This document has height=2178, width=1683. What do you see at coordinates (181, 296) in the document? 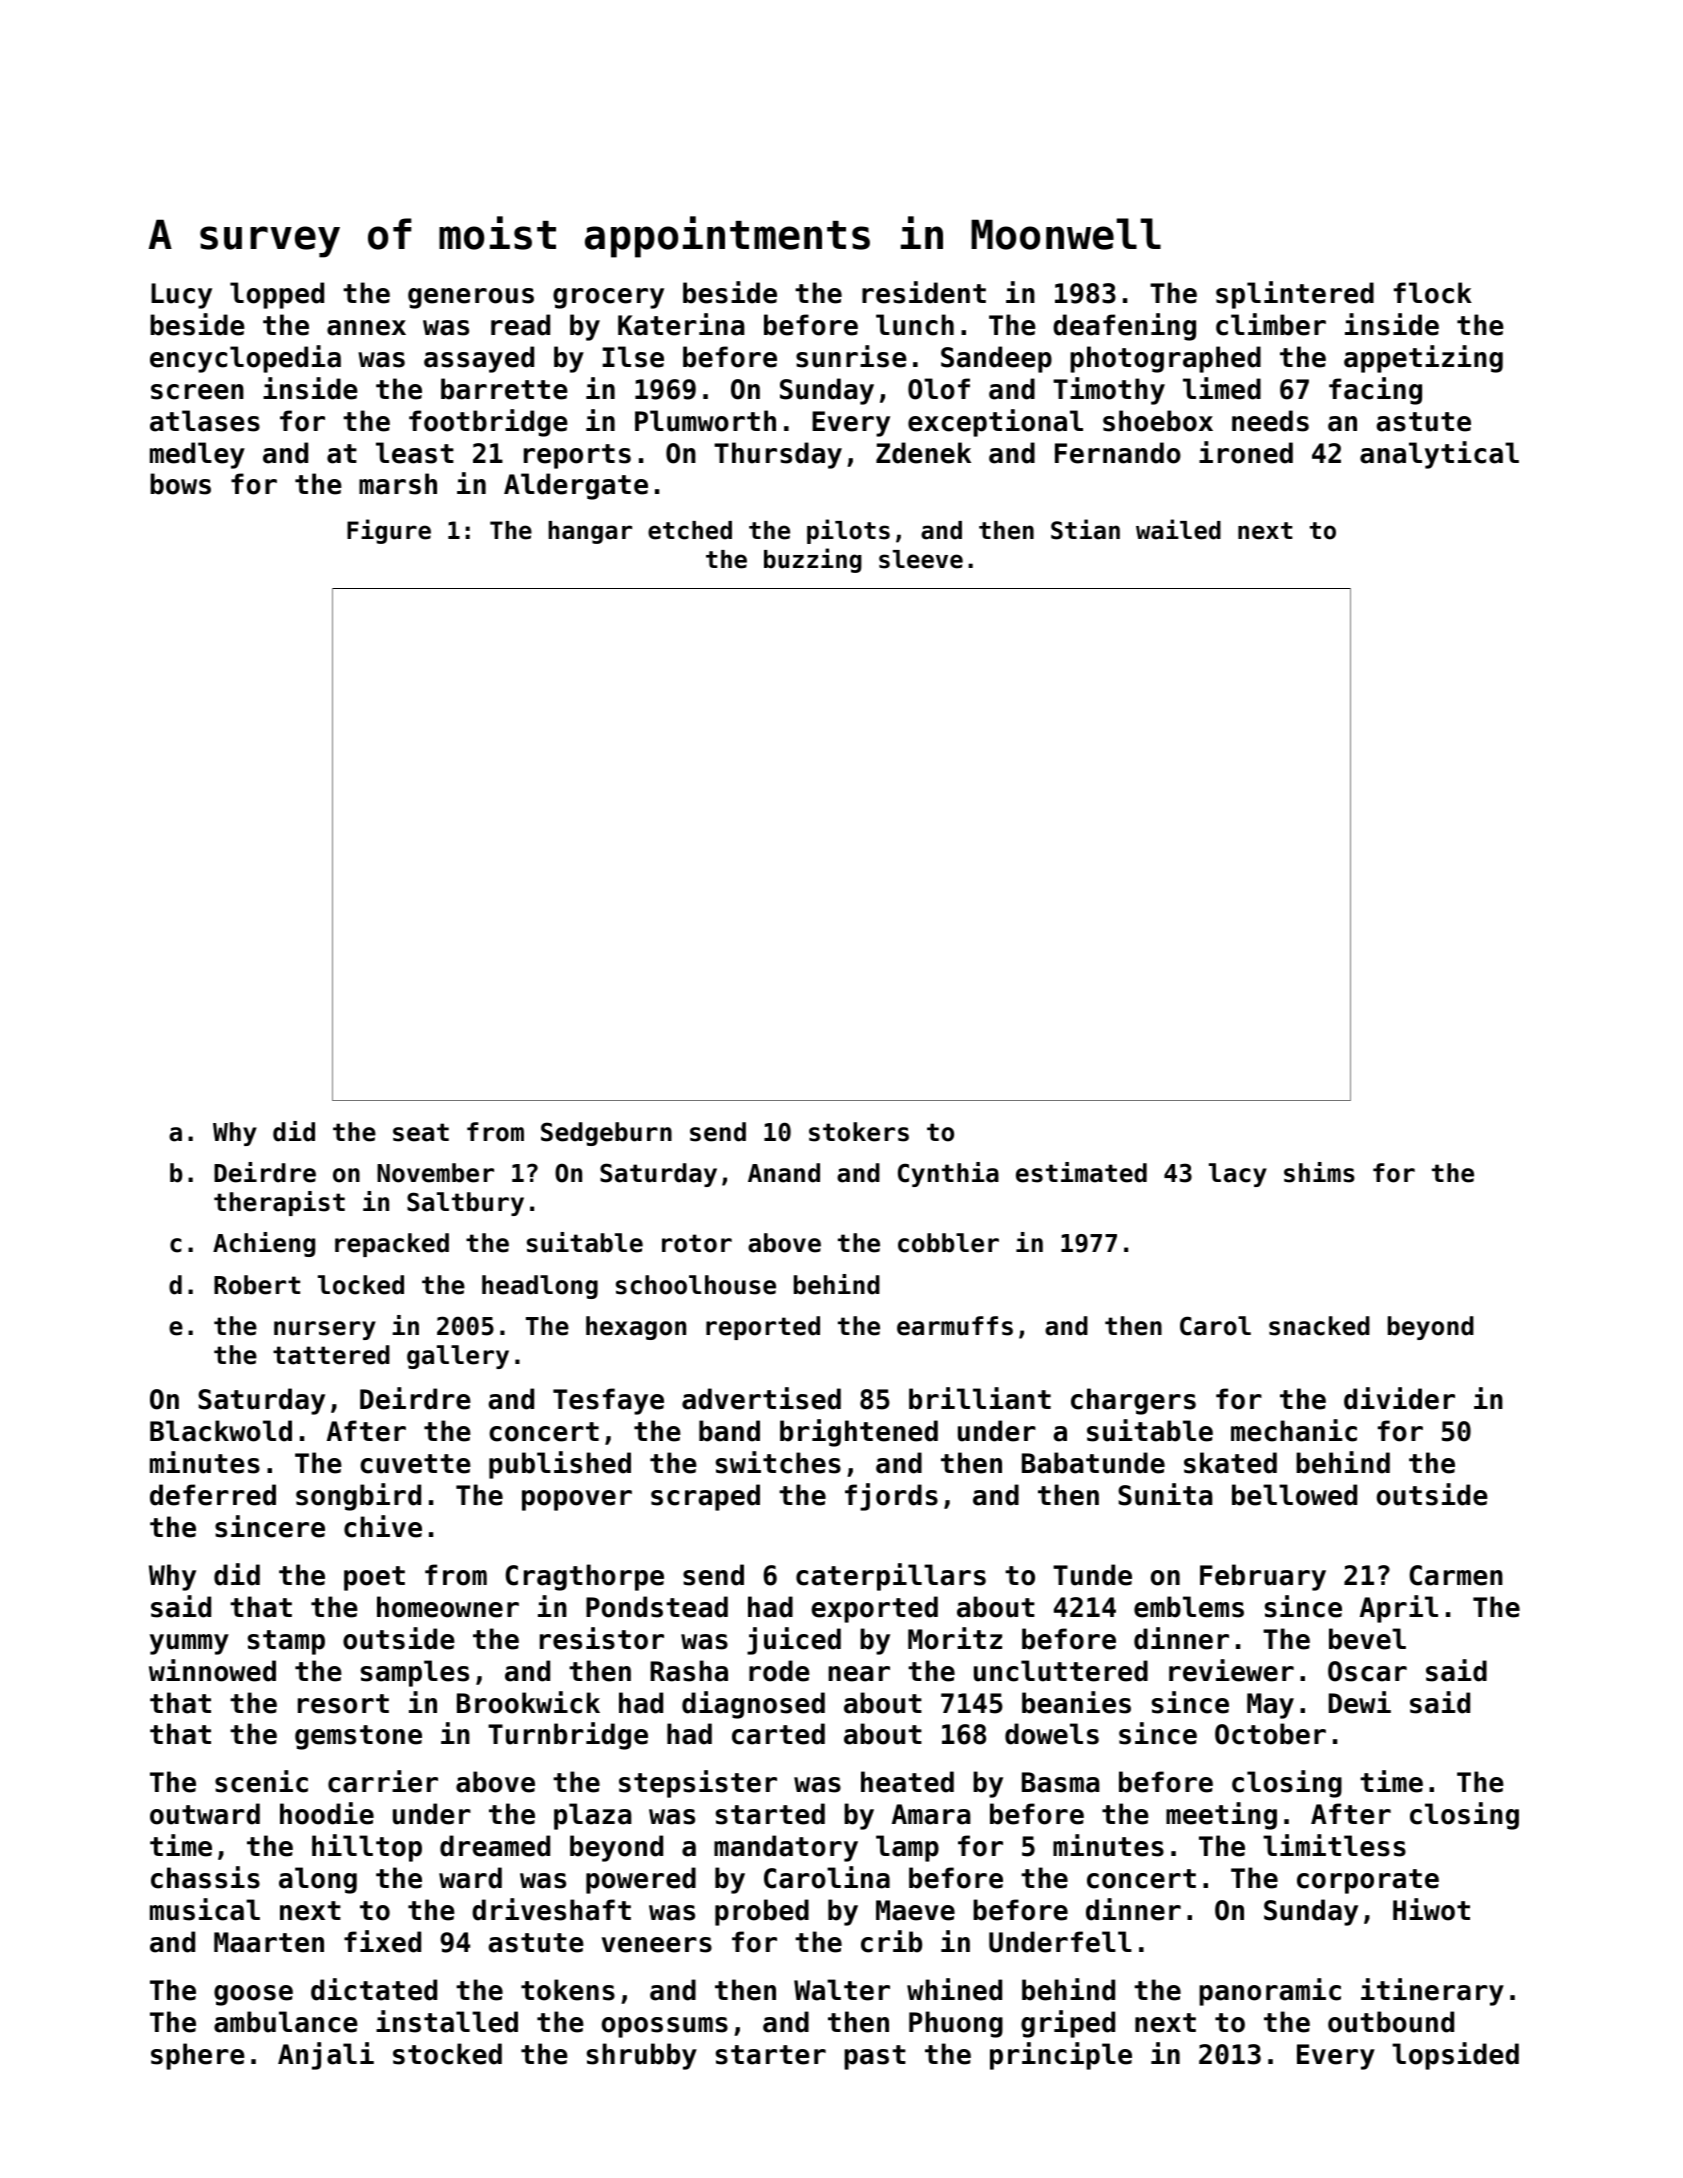
I see `Lucy` at bounding box center [181, 296].
